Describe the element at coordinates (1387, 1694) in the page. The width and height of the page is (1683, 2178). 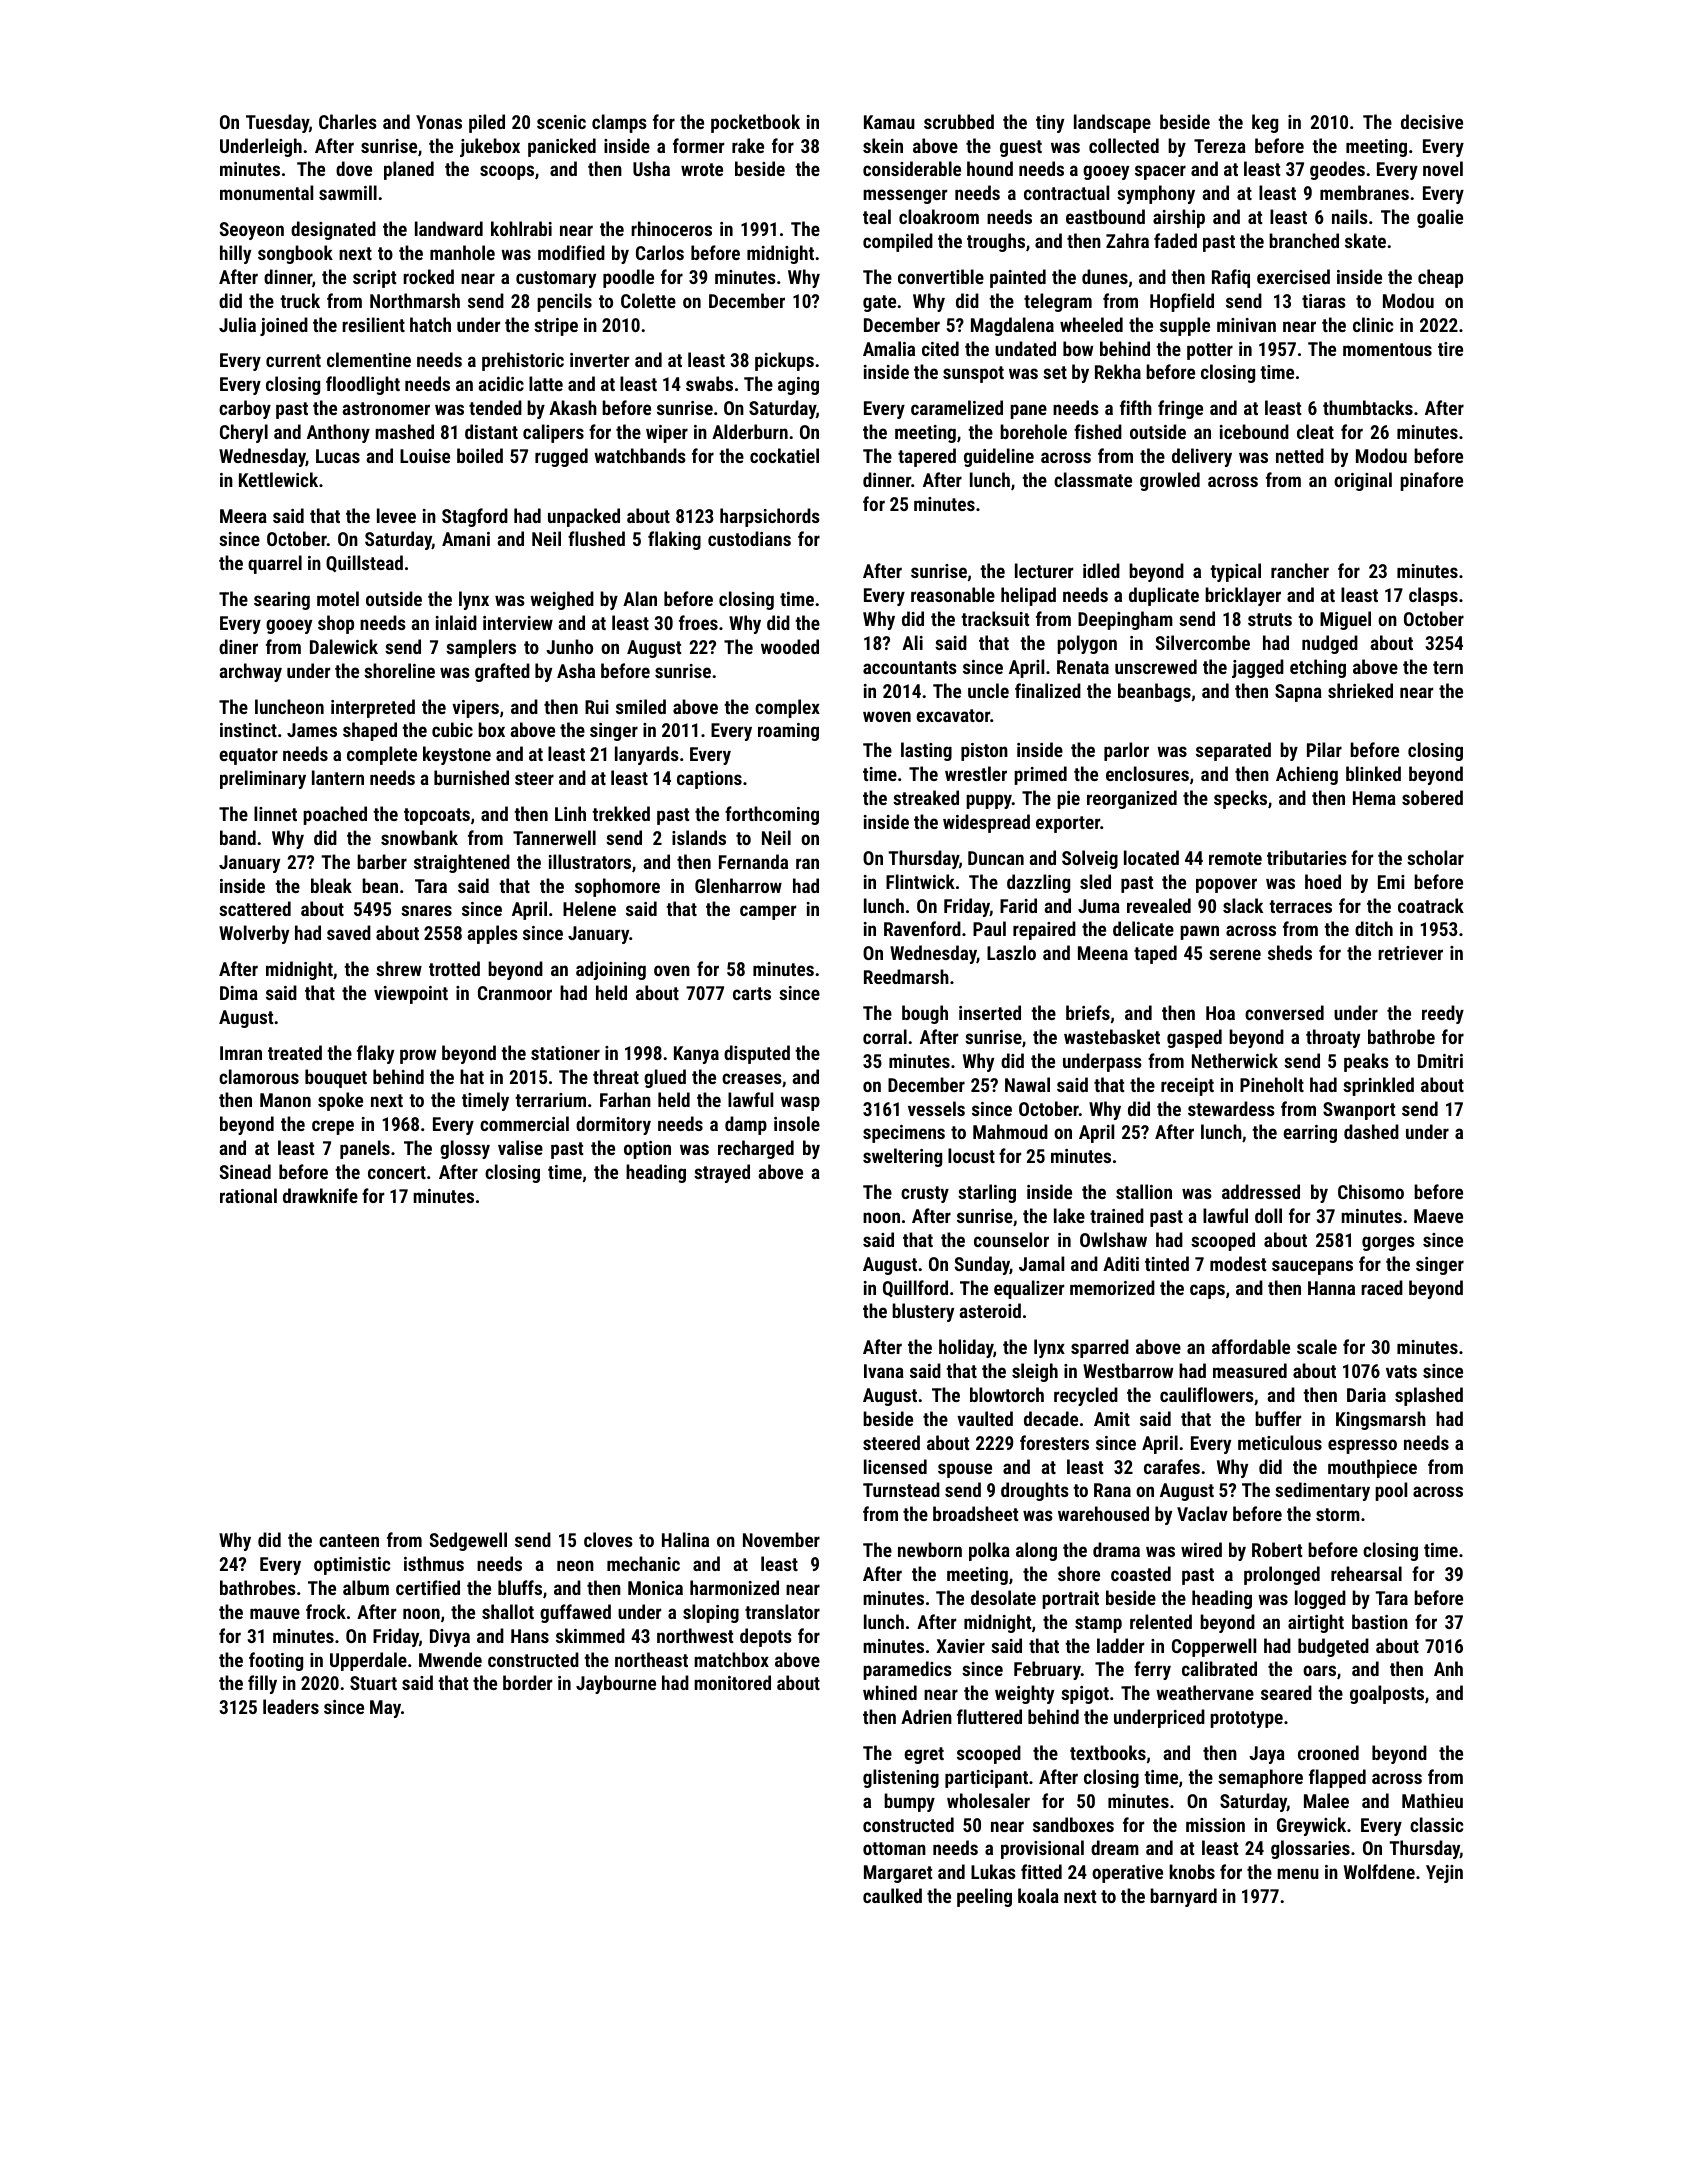
I see `goalposts` at that location.
